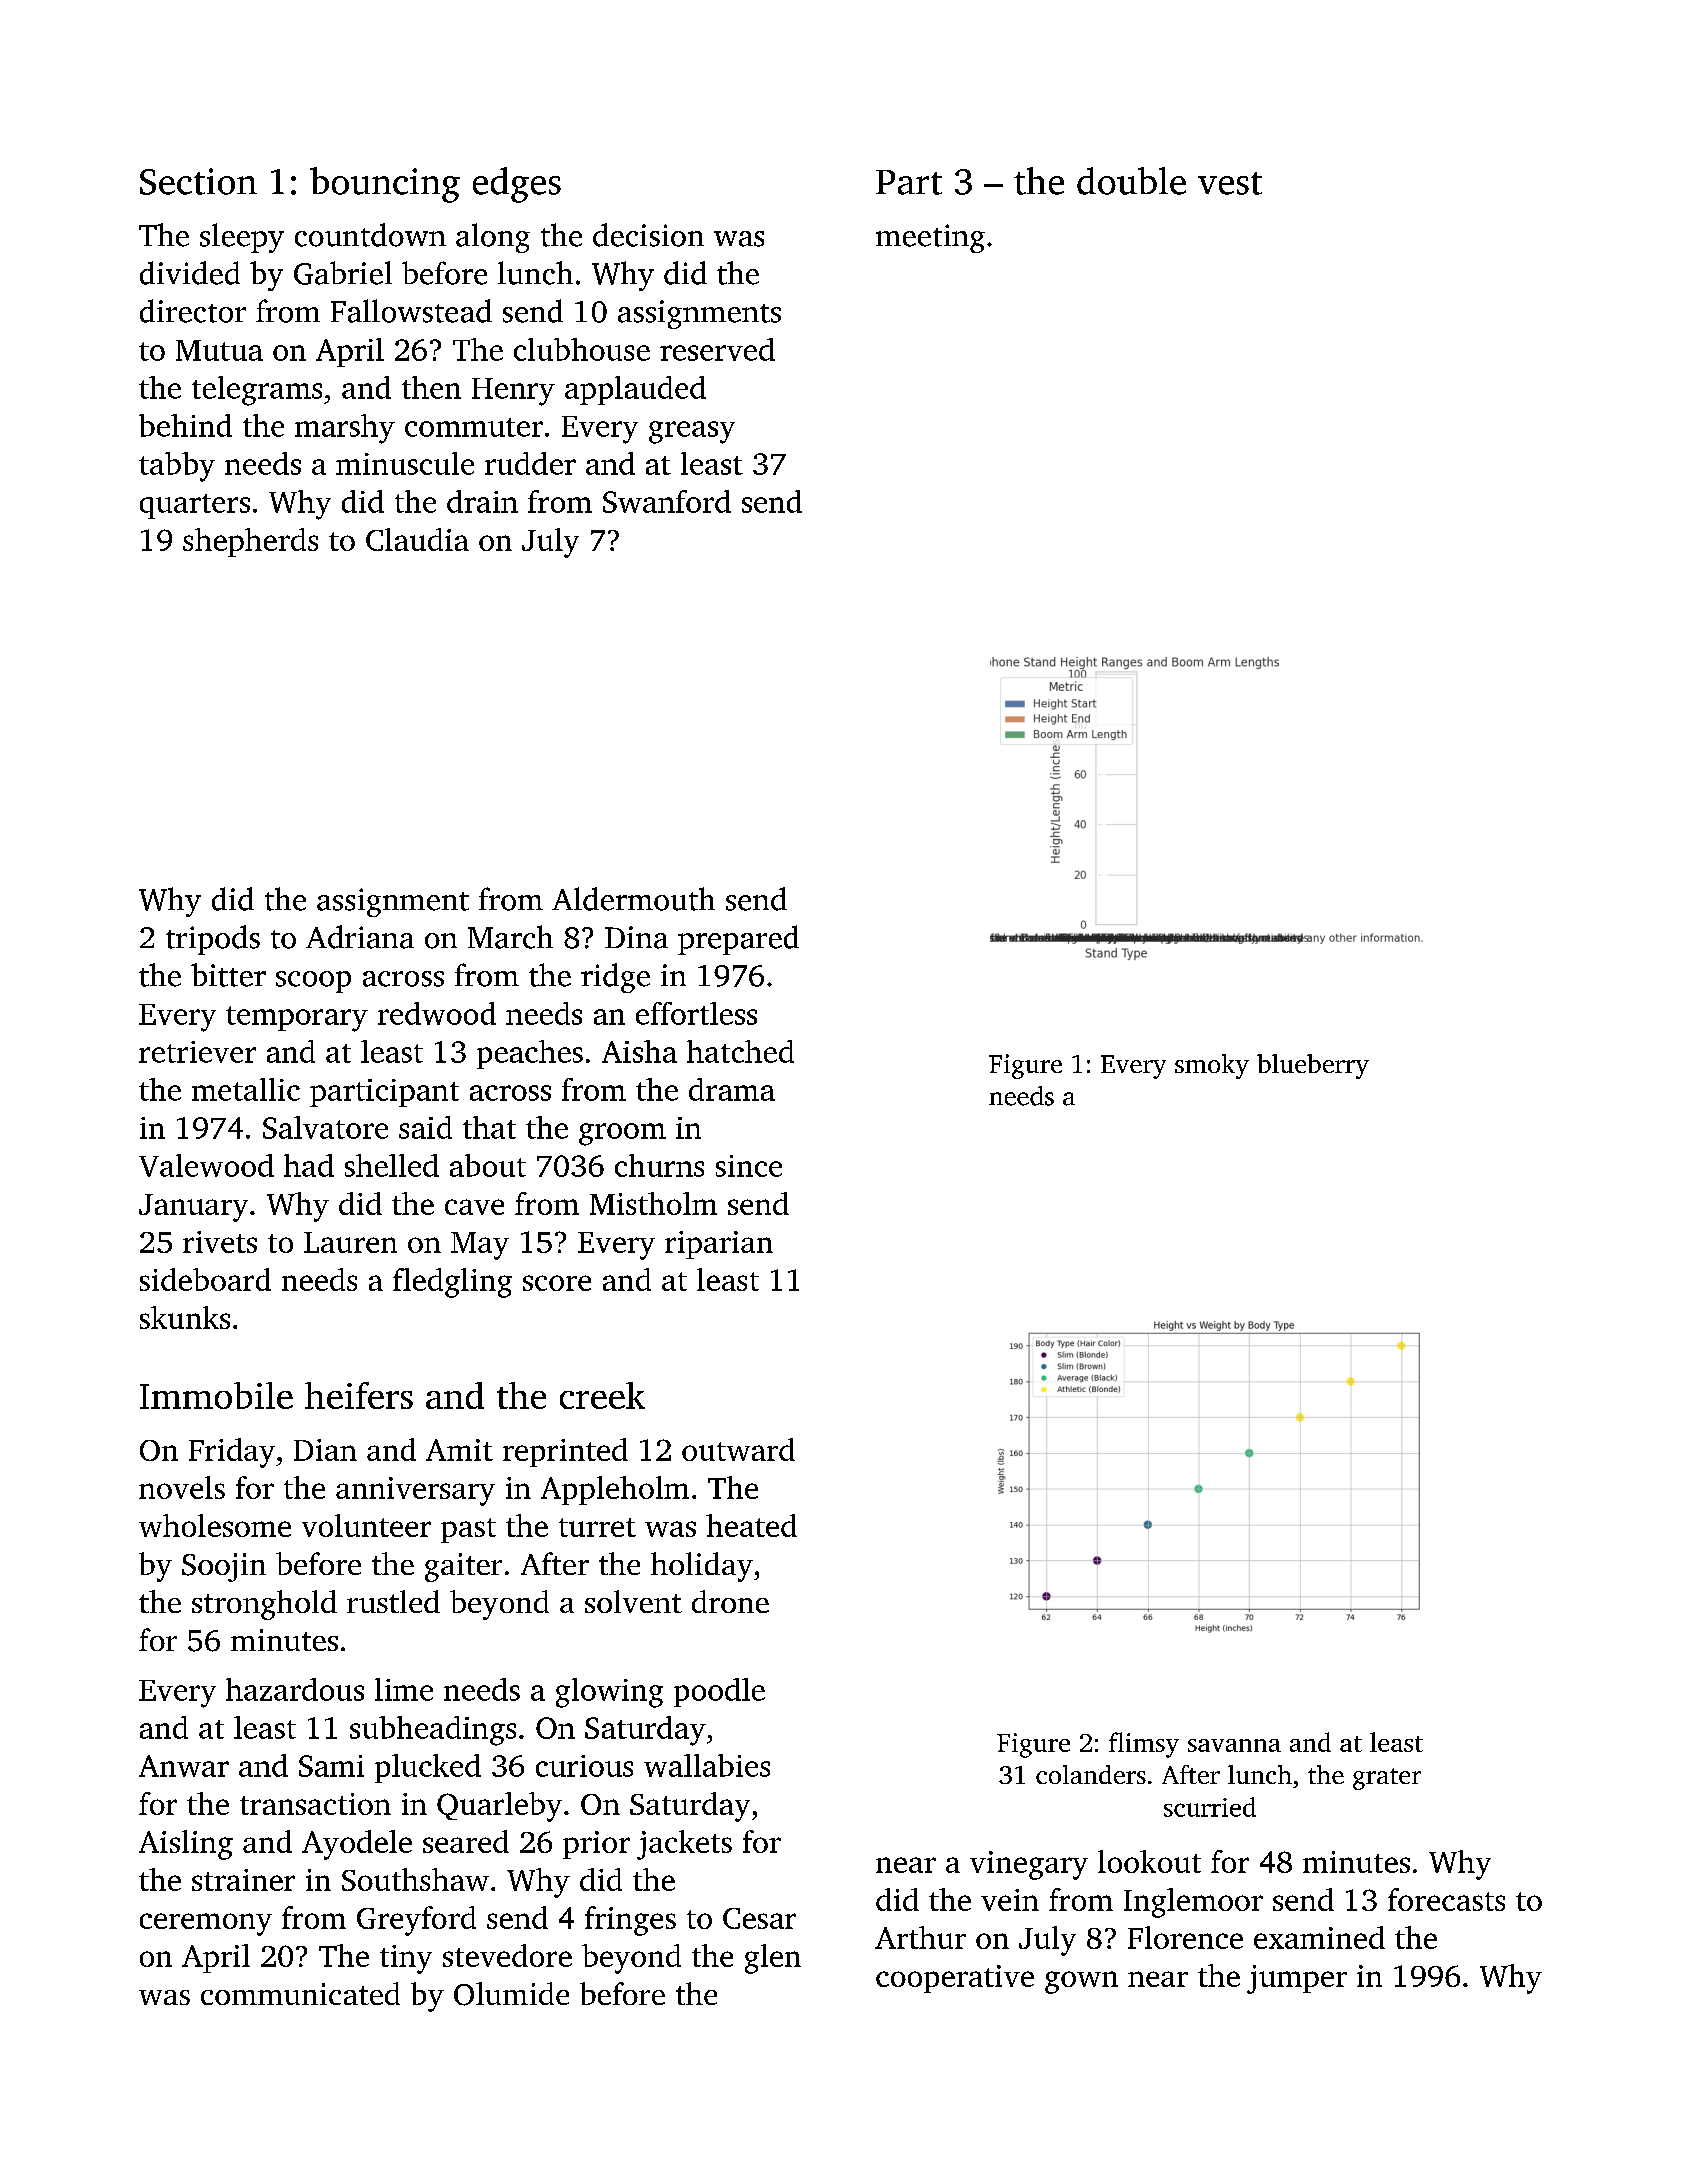 This screenshot has height=2178, width=1683. Describe the element at coordinates (653, 1203) in the screenshot. I see `Mistholm` at that location.
